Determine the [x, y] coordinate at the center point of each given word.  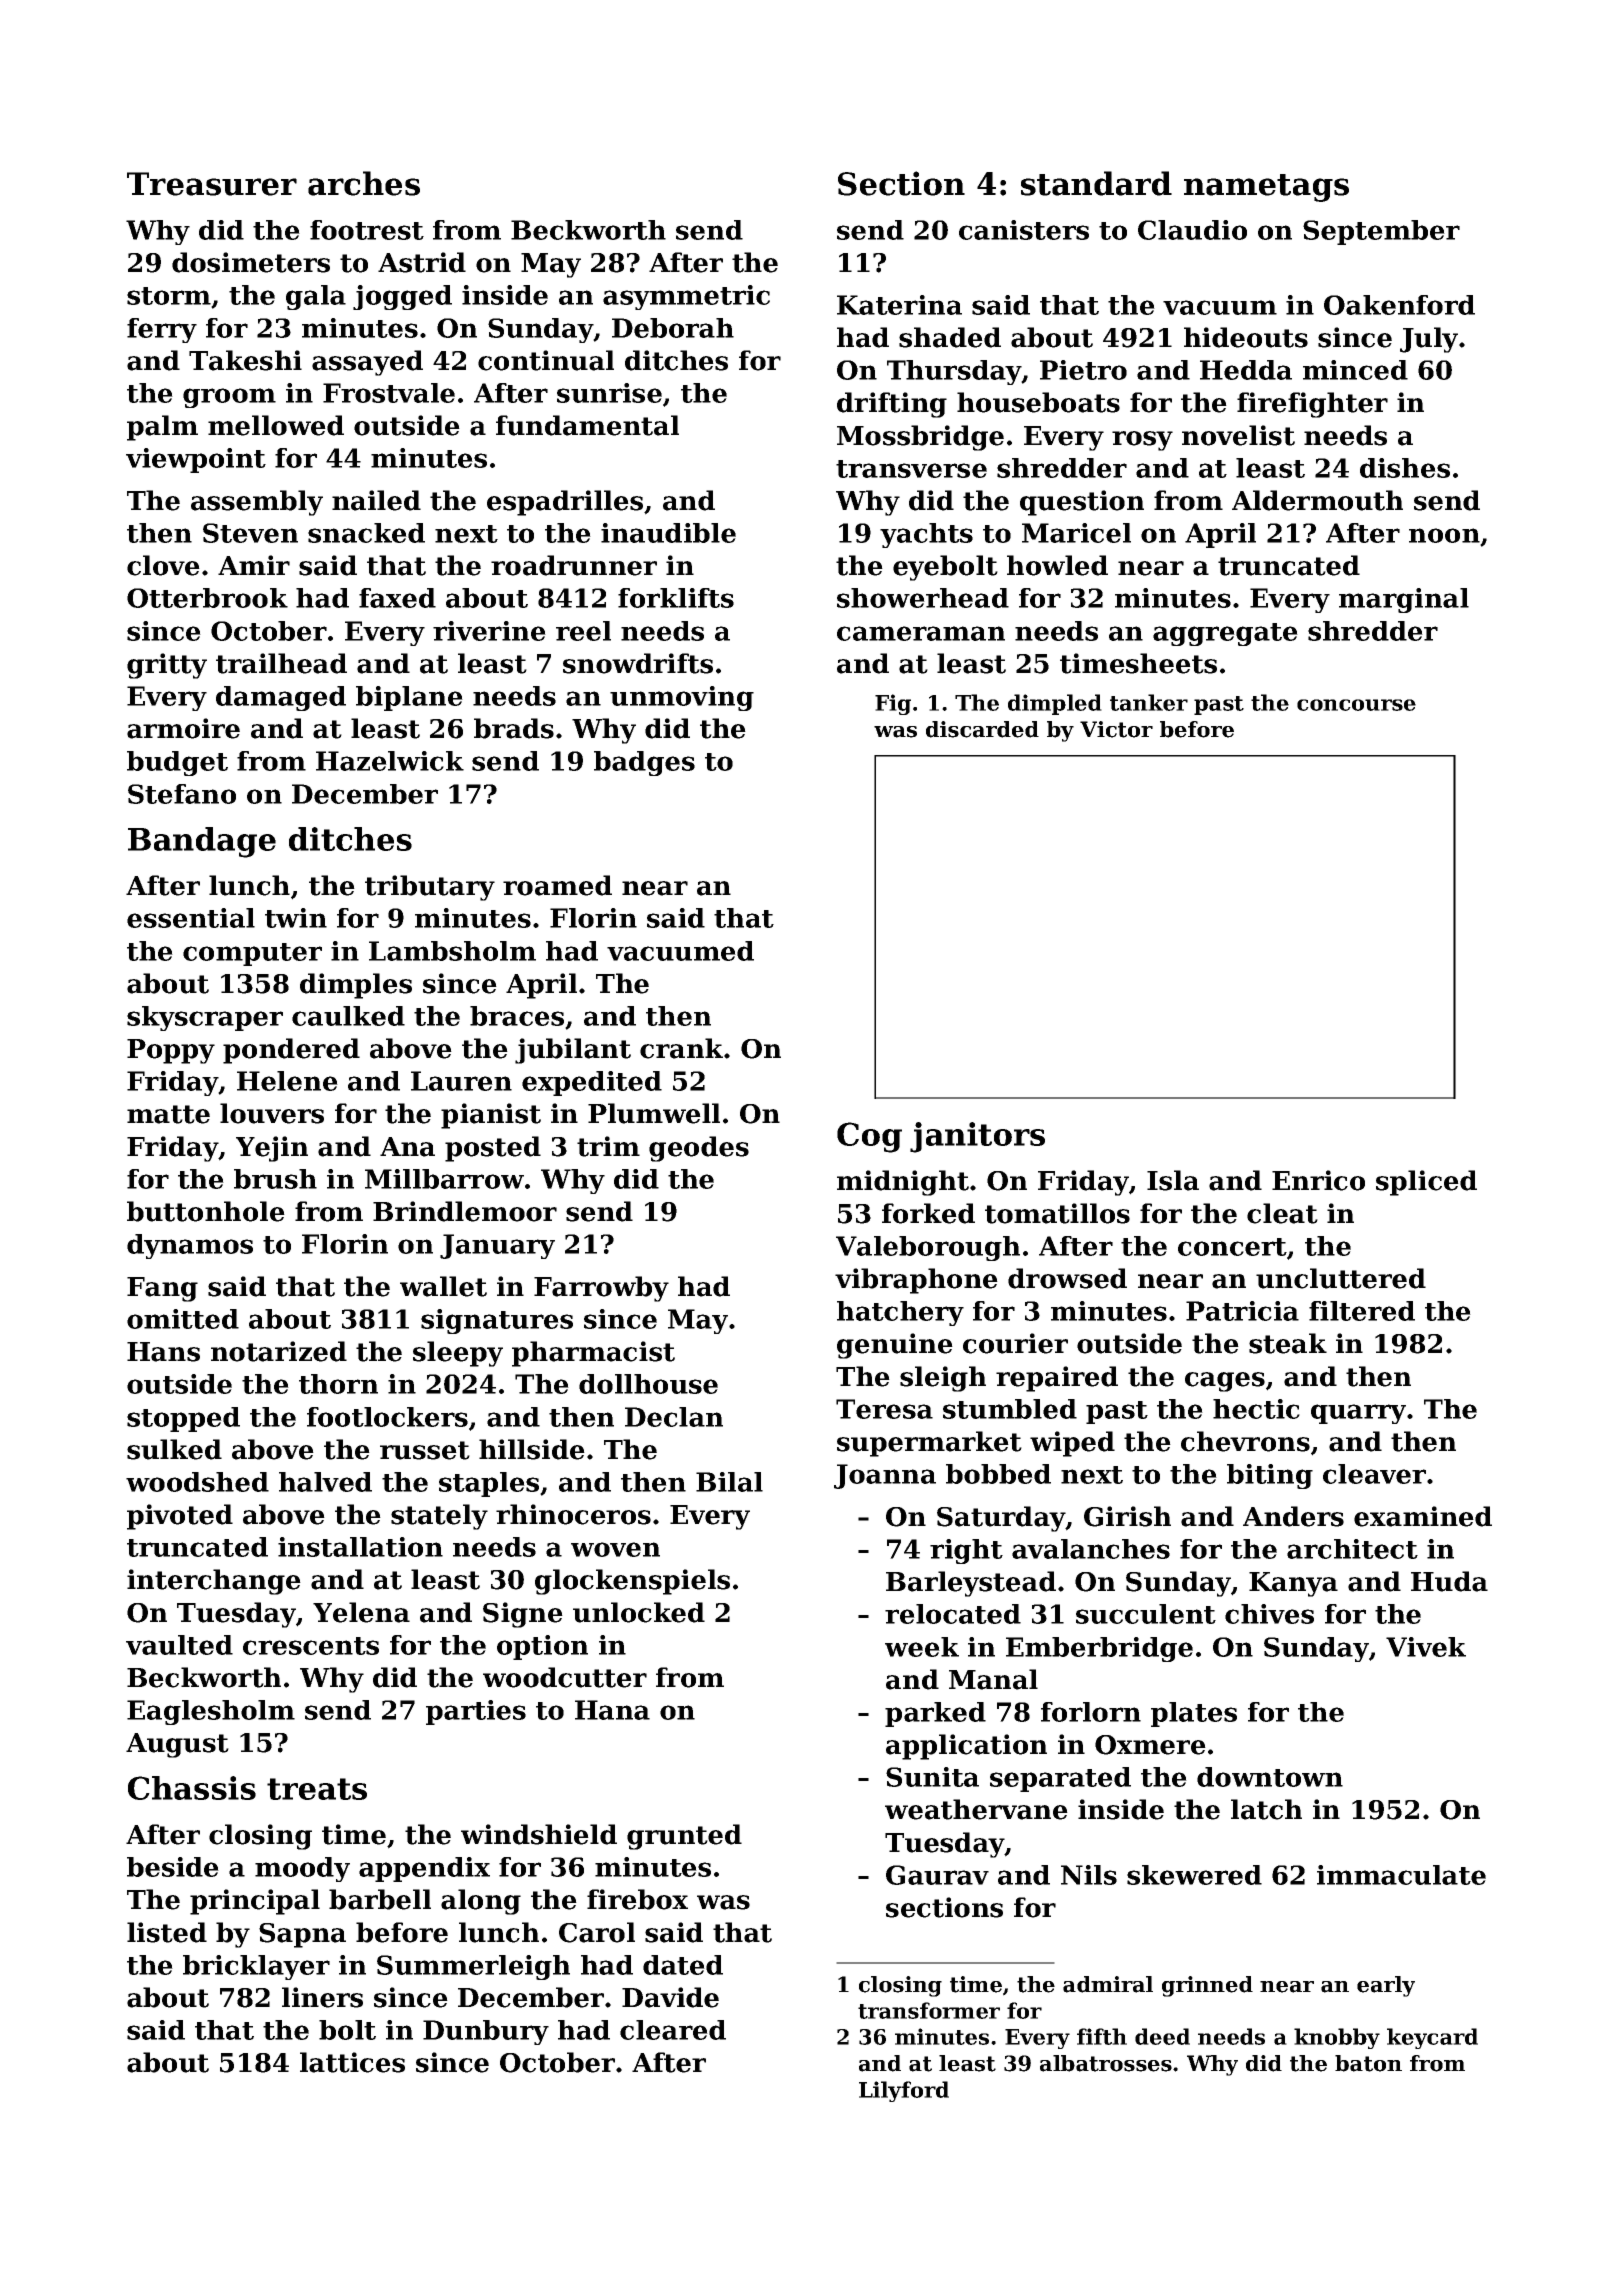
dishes [1405, 468]
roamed [557, 885]
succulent [1146, 1614]
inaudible [668, 533]
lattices [352, 2062]
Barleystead [971, 1584]
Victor [1116, 729]
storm [169, 296]
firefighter [1312, 405]
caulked [348, 1016]
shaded [950, 337]
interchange [214, 1582]
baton [1368, 2063]
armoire [183, 728]
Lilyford [904, 2091]
